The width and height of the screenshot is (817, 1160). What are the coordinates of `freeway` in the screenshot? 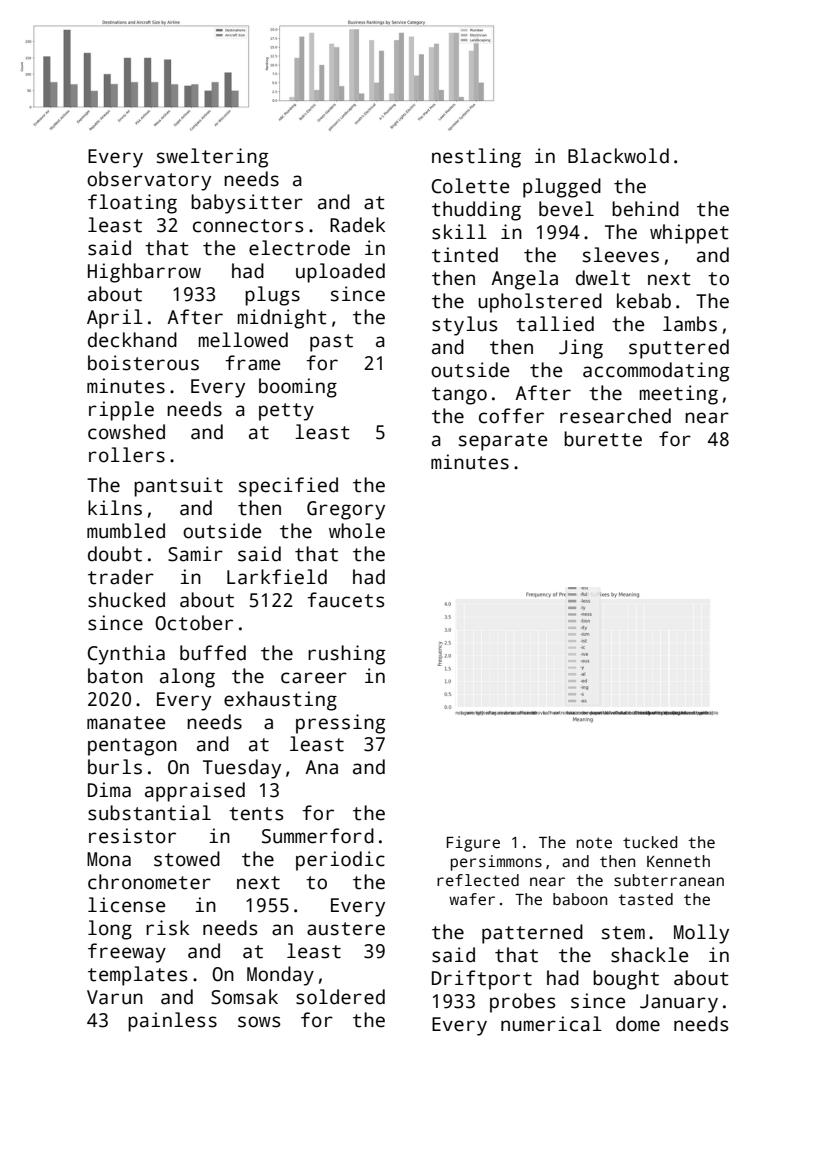 It's located at (127, 953).
